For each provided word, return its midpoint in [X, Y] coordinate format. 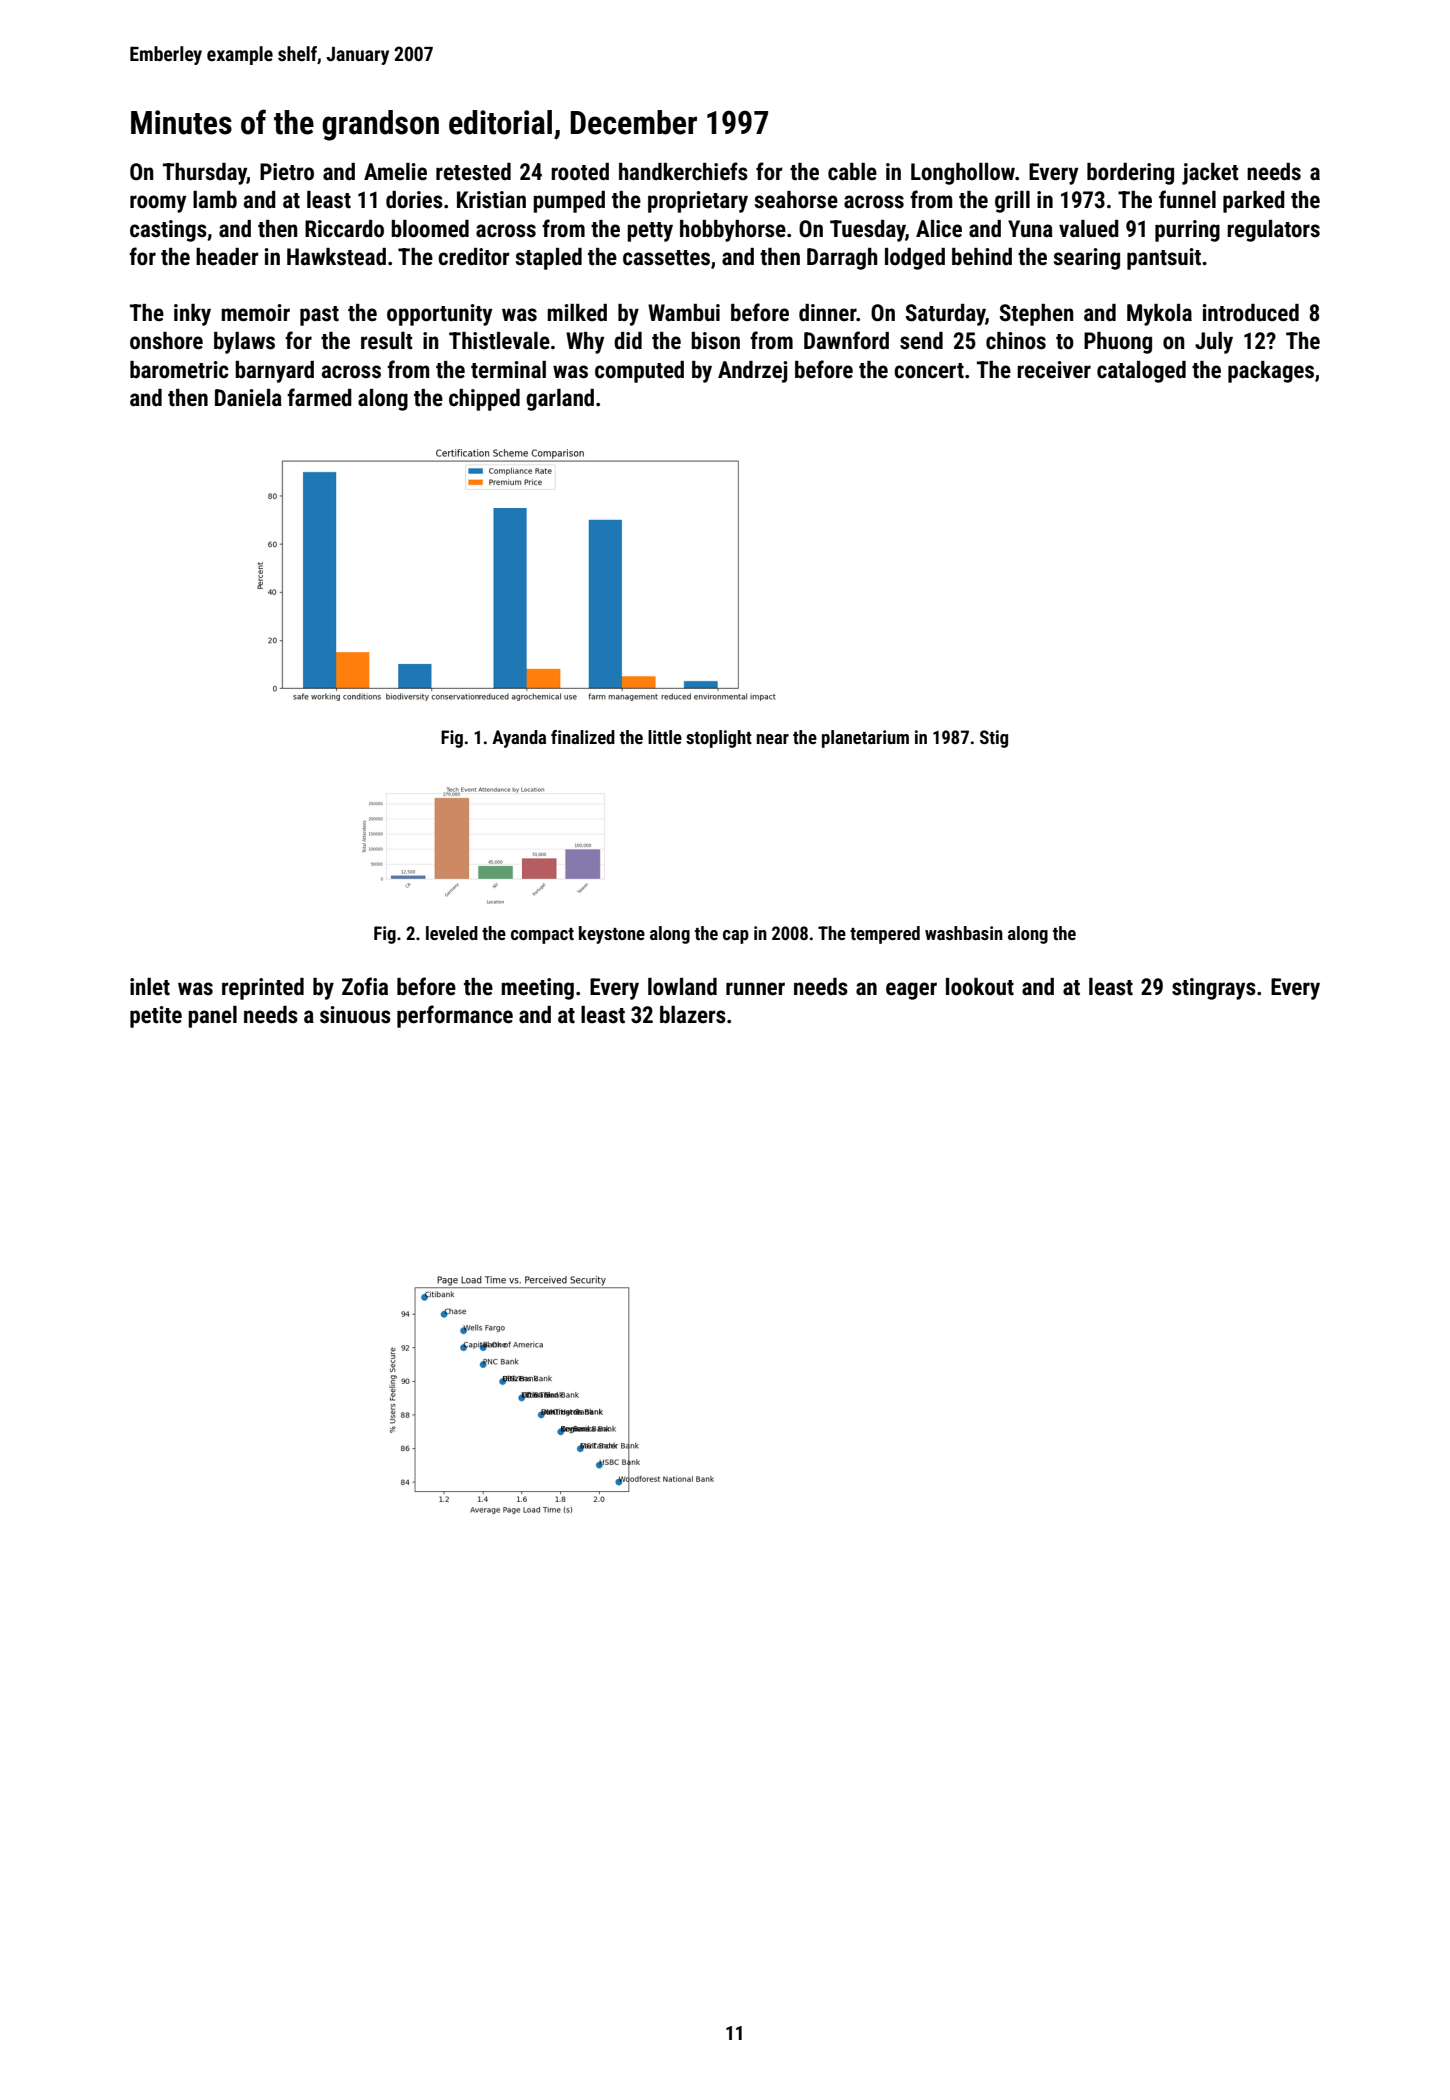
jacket [1210, 174]
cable [852, 172]
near [773, 739]
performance [455, 1016]
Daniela [248, 398]
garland [560, 400]
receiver [1054, 370]
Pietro [287, 172]
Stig [994, 739]
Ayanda [519, 739]
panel [212, 1017]
